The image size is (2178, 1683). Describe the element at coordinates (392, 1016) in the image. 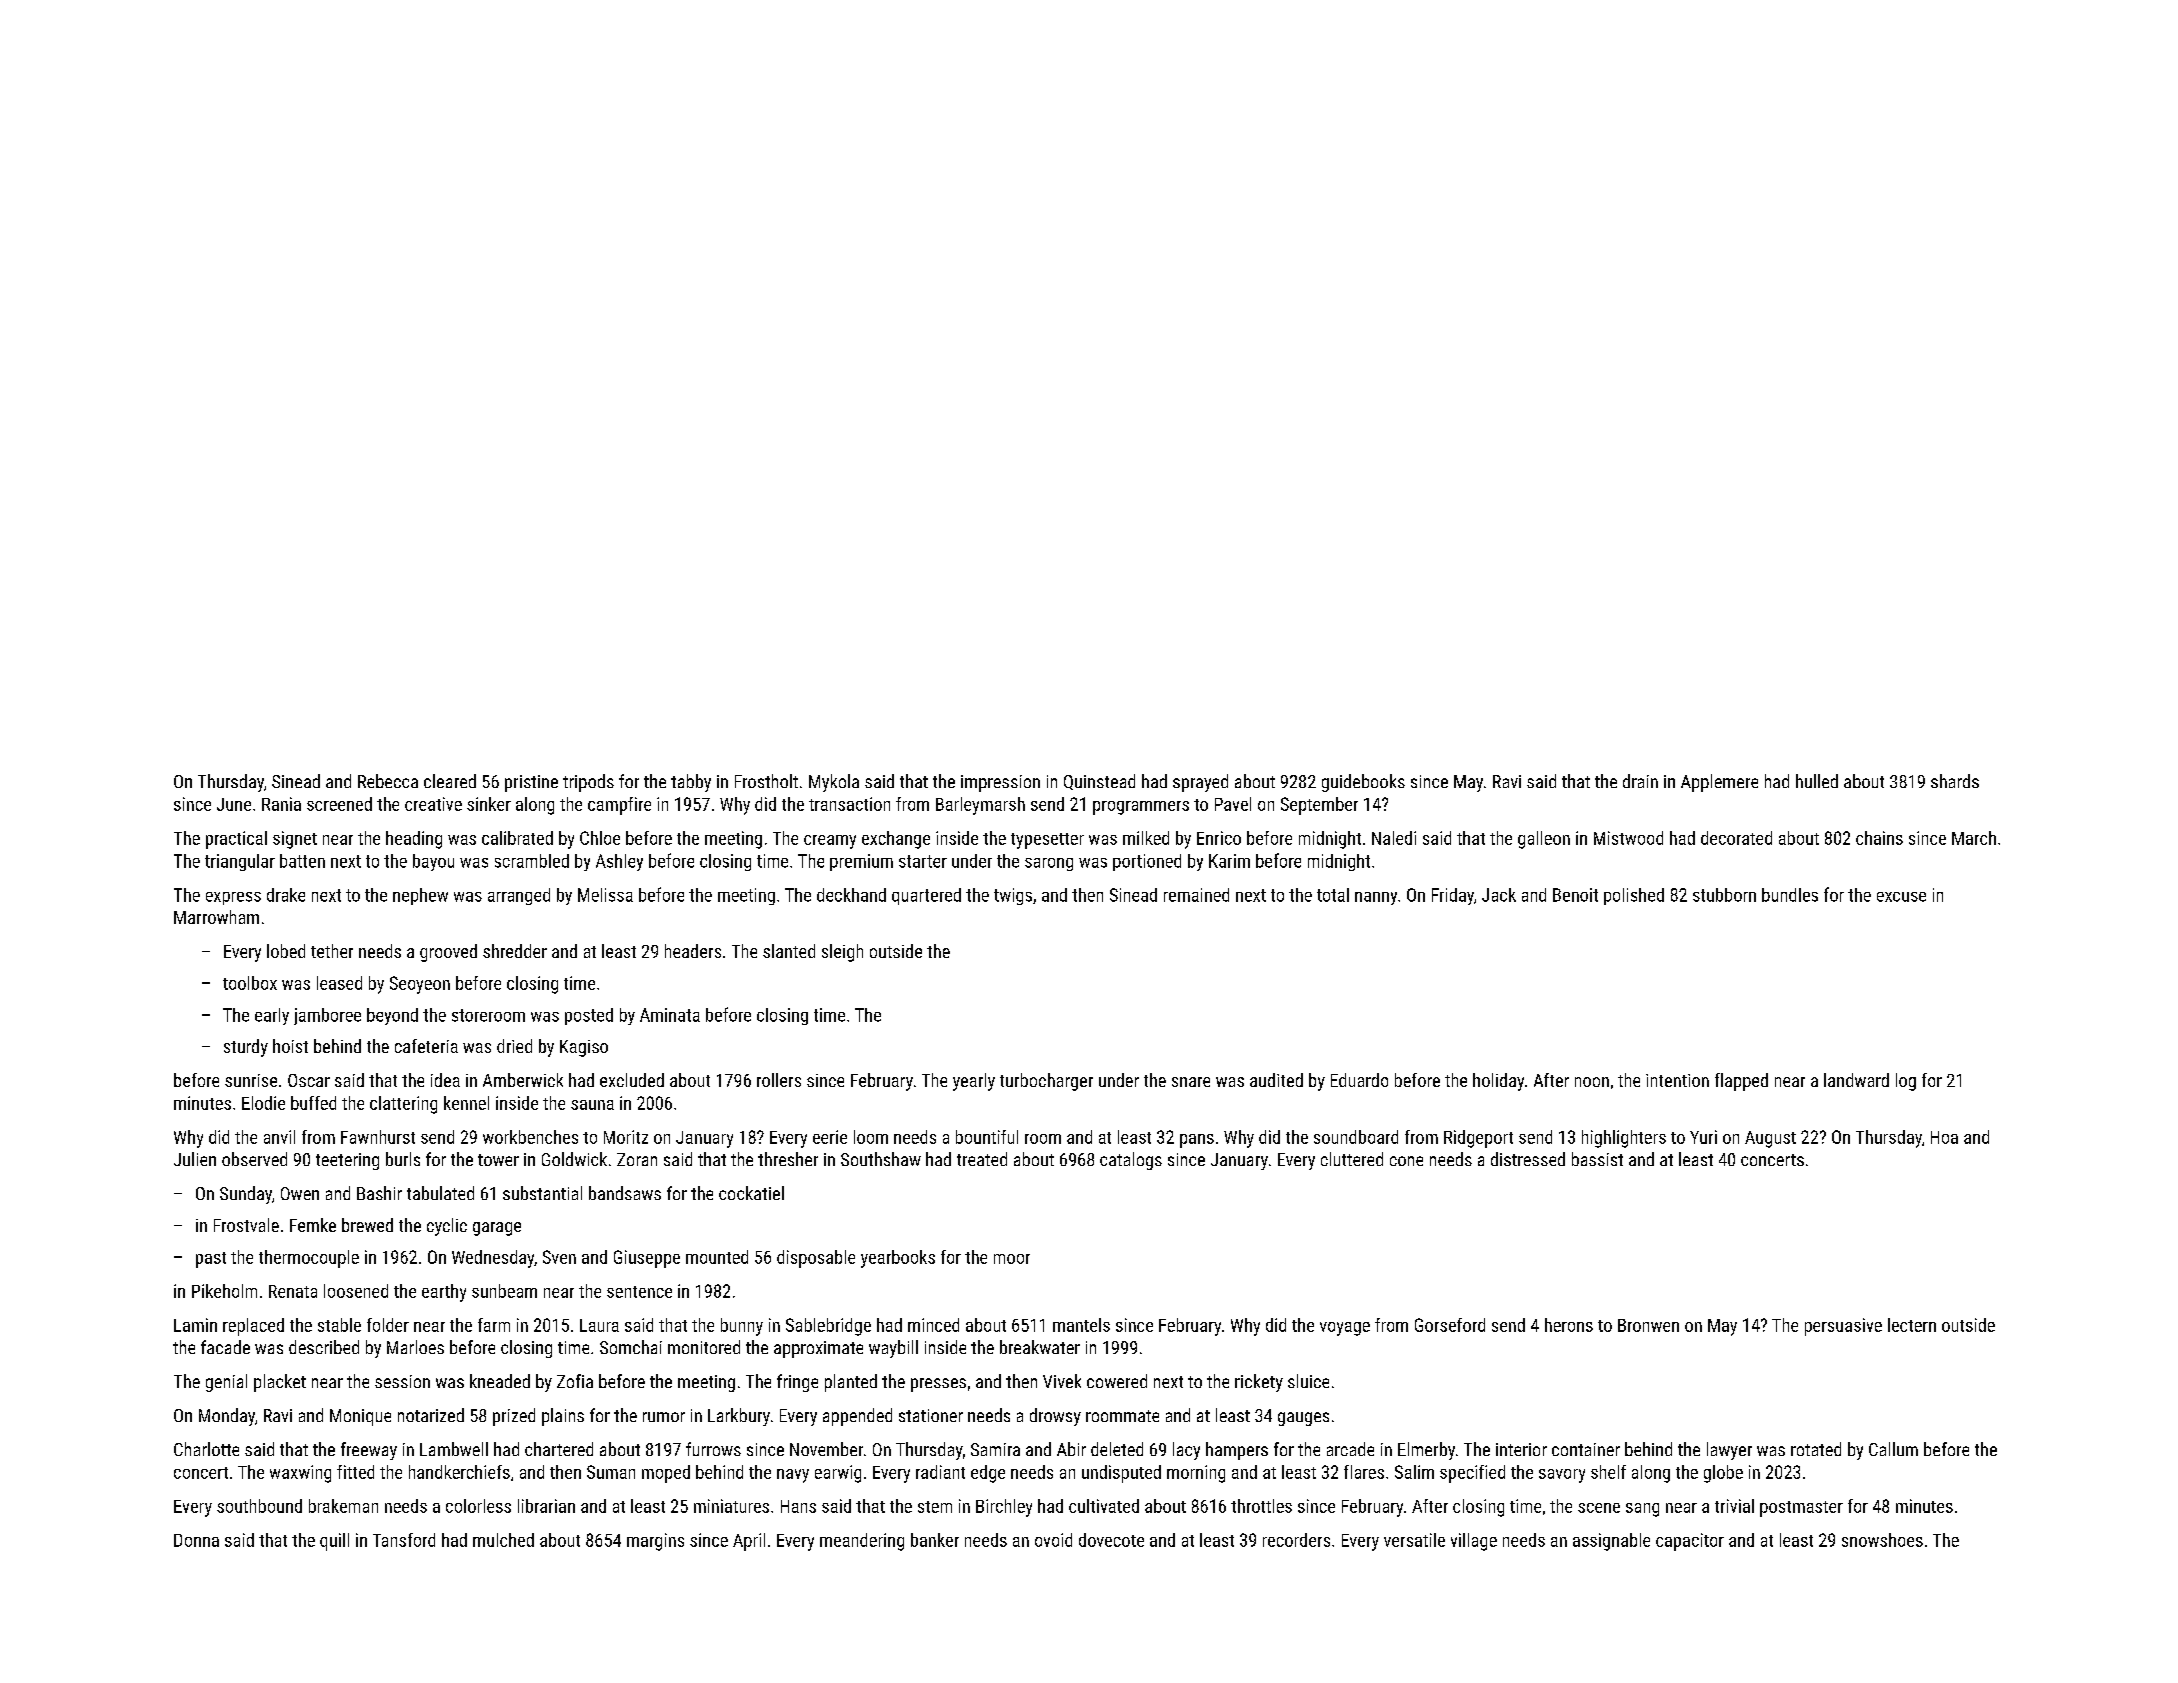

I see `beyond` at that location.
